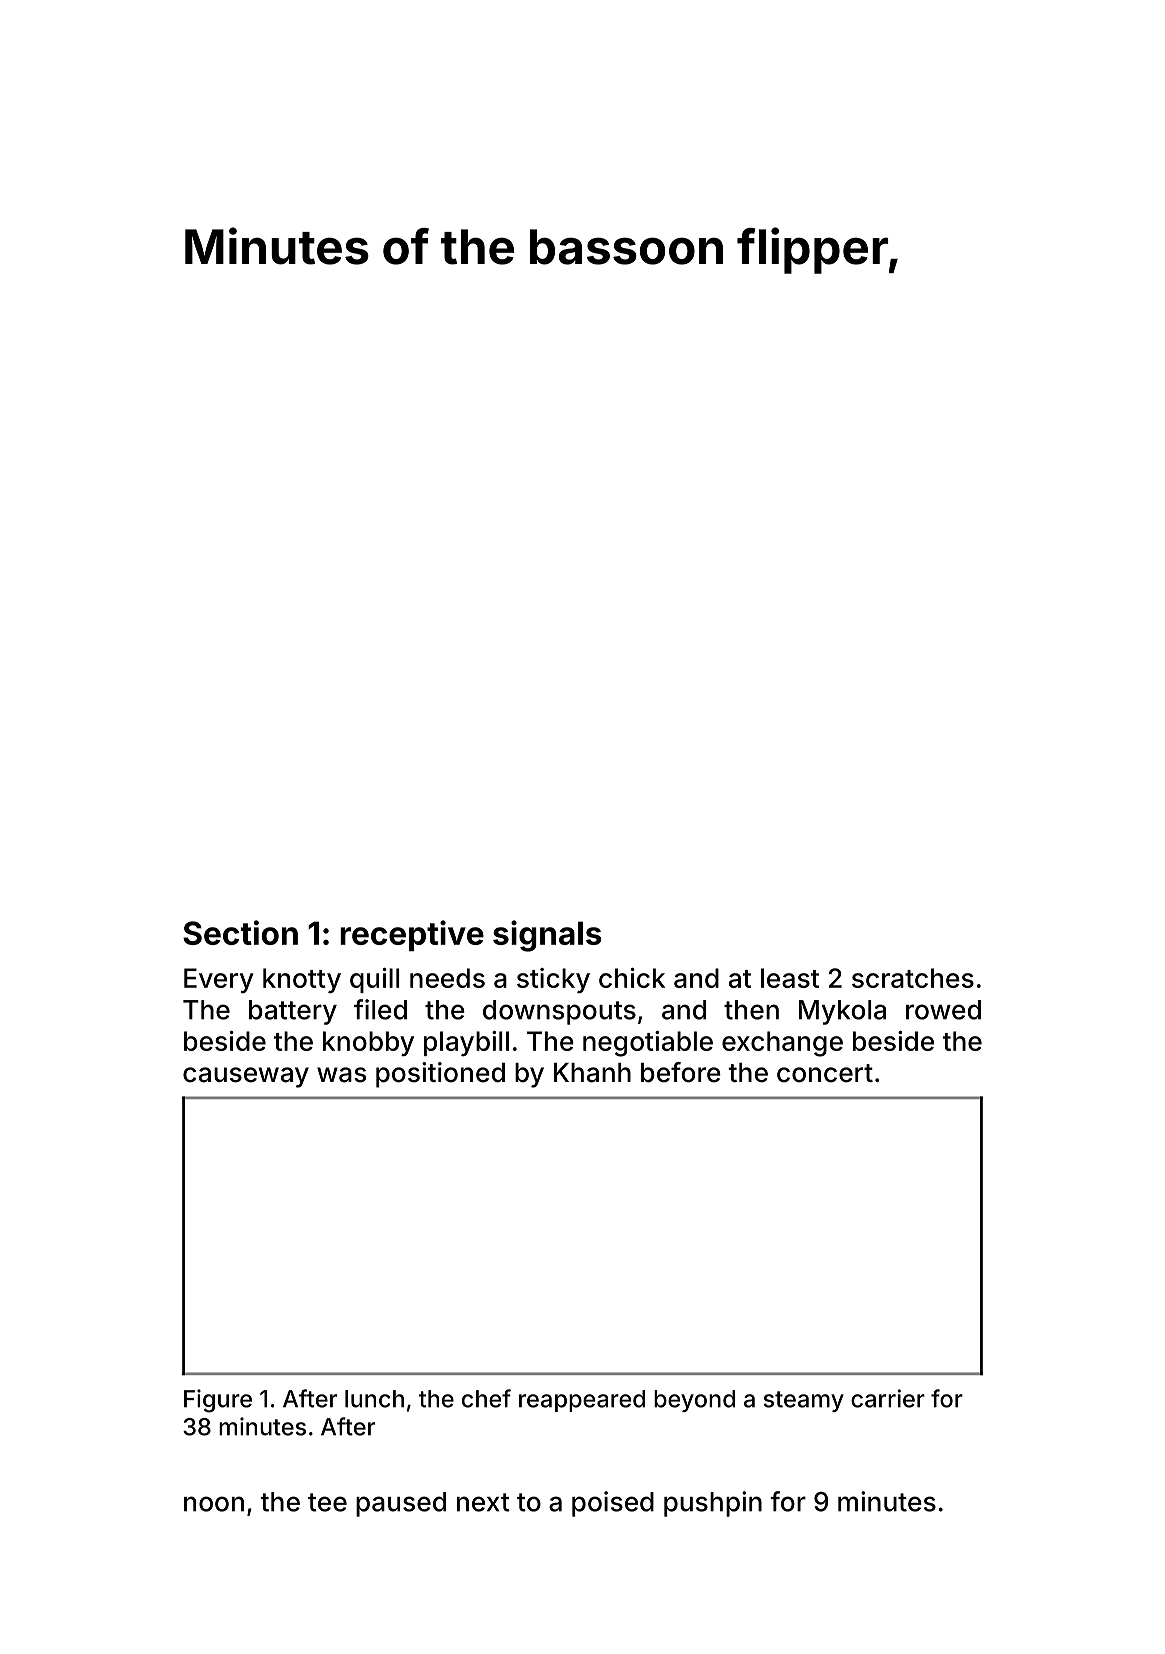 Image resolution: width=1165 pixels, height=1654 pixels. What do you see at coordinates (790, 978) in the screenshot?
I see `least` at bounding box center [790, 978].
